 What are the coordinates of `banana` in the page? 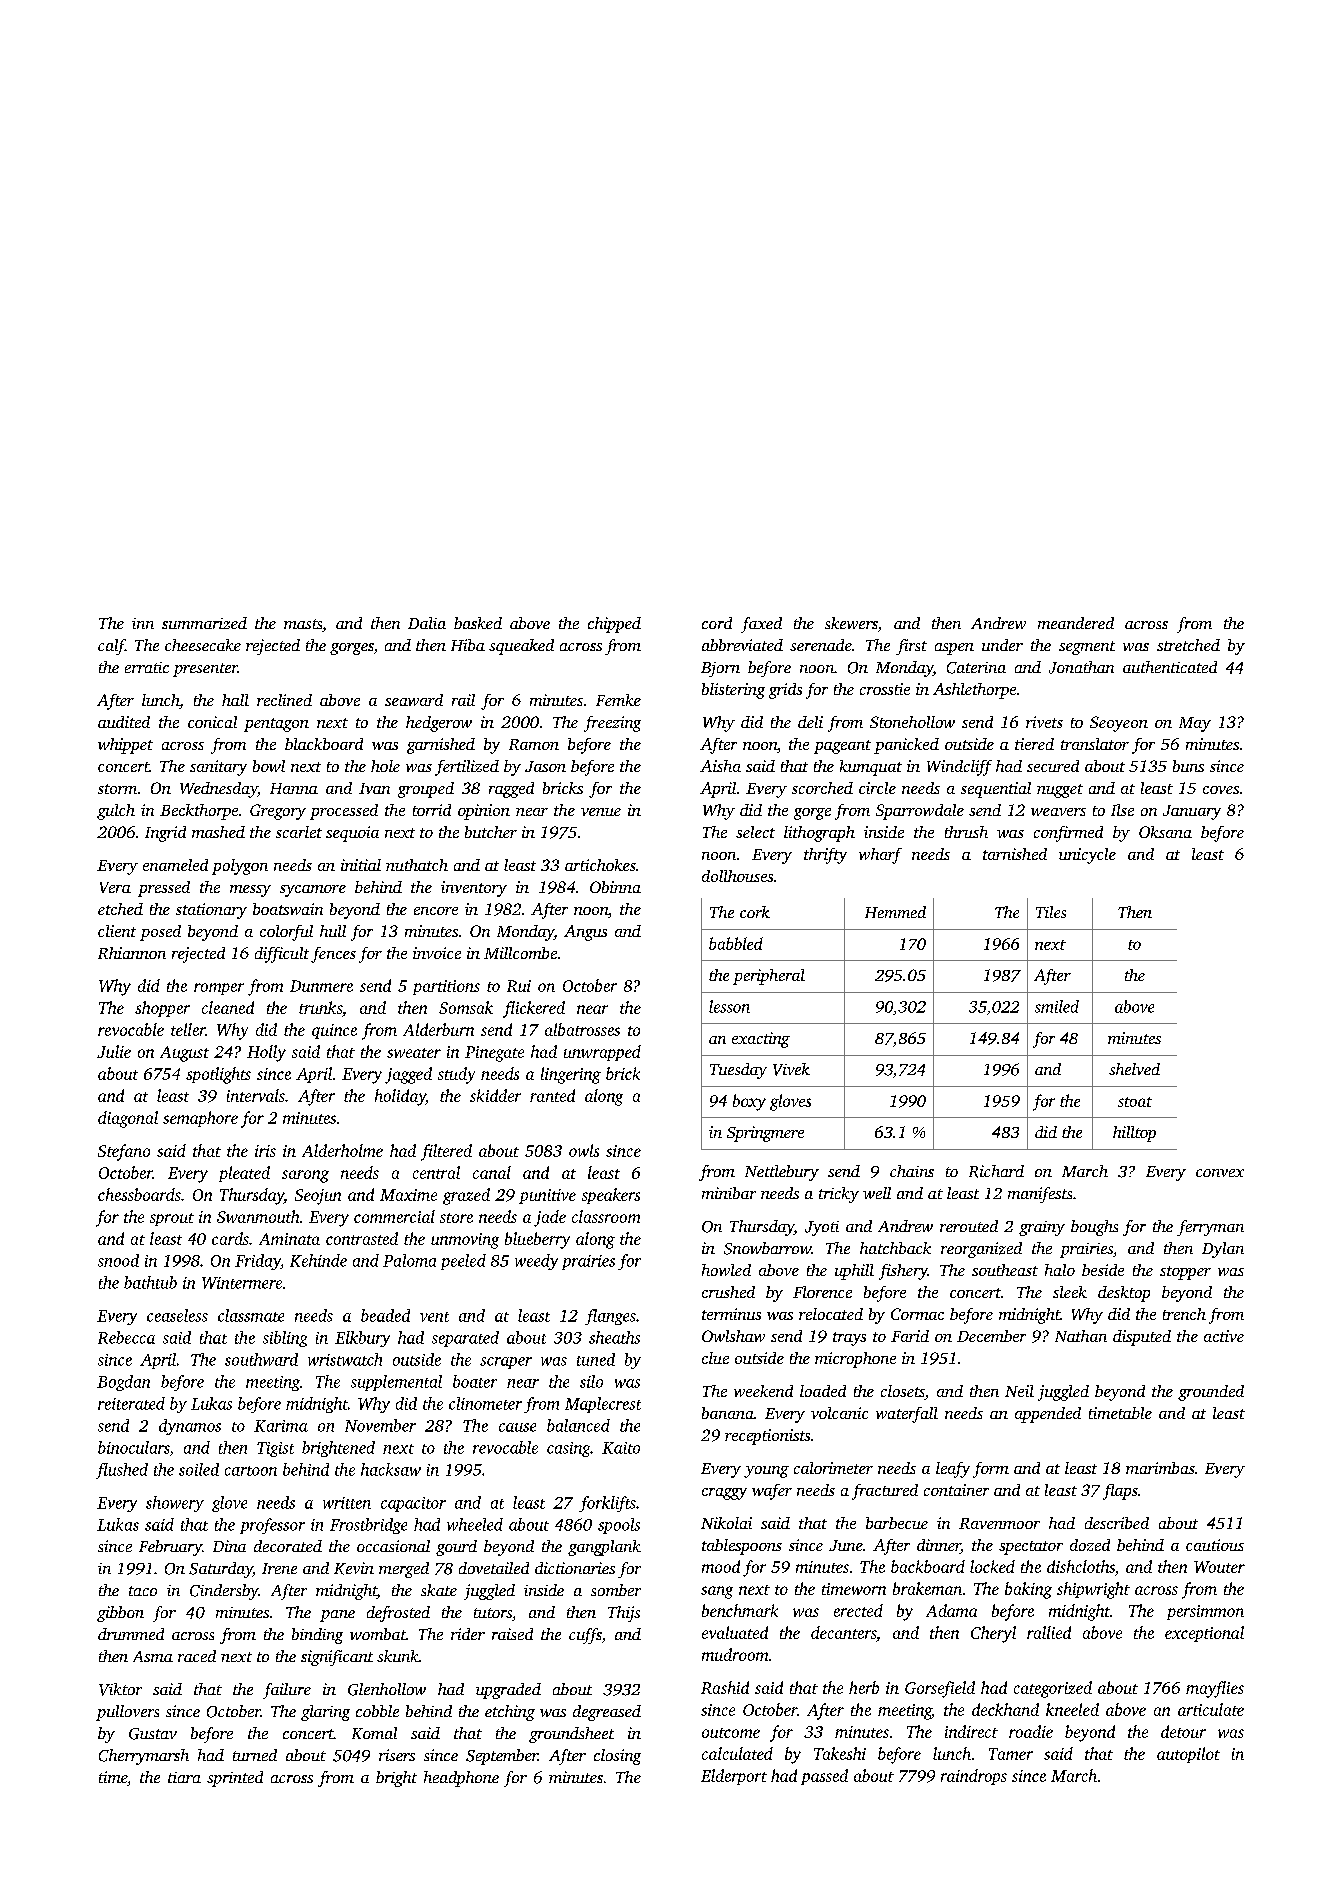 It's located at (728, 1413).
